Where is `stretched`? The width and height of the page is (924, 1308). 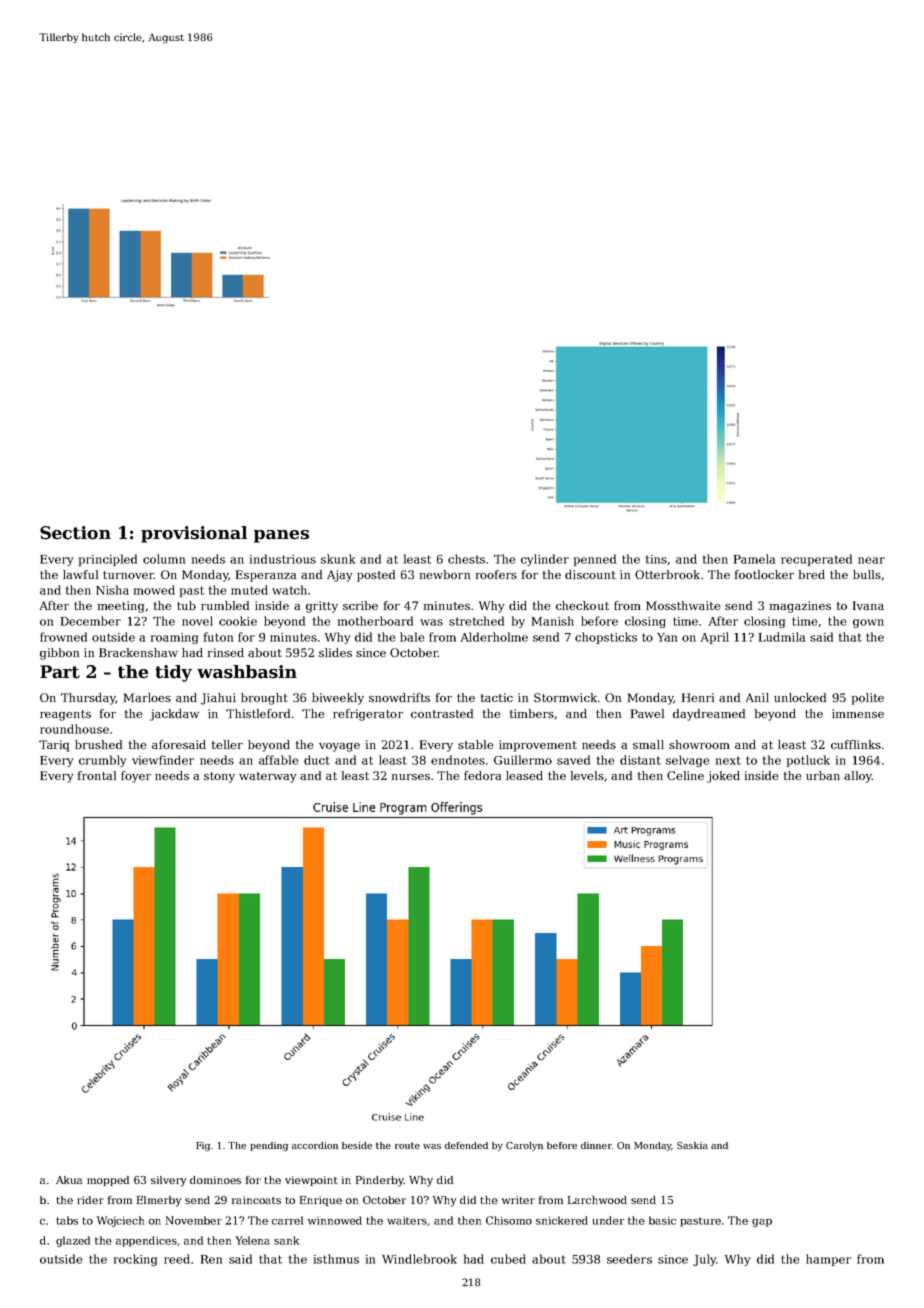
stretched is located at coordinates (476, 621).
